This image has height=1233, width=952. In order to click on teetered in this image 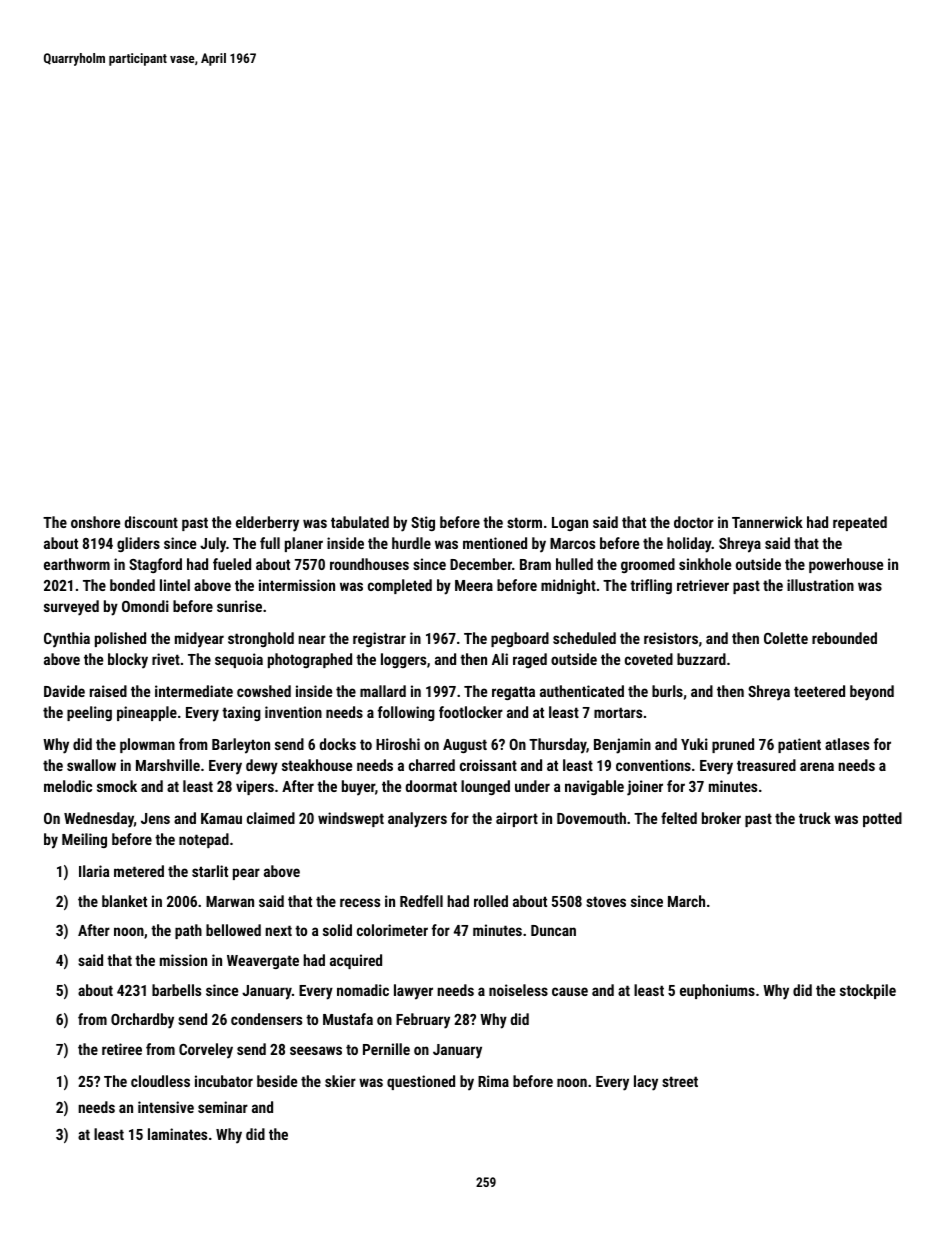, I will do `click(819, 691)`.
